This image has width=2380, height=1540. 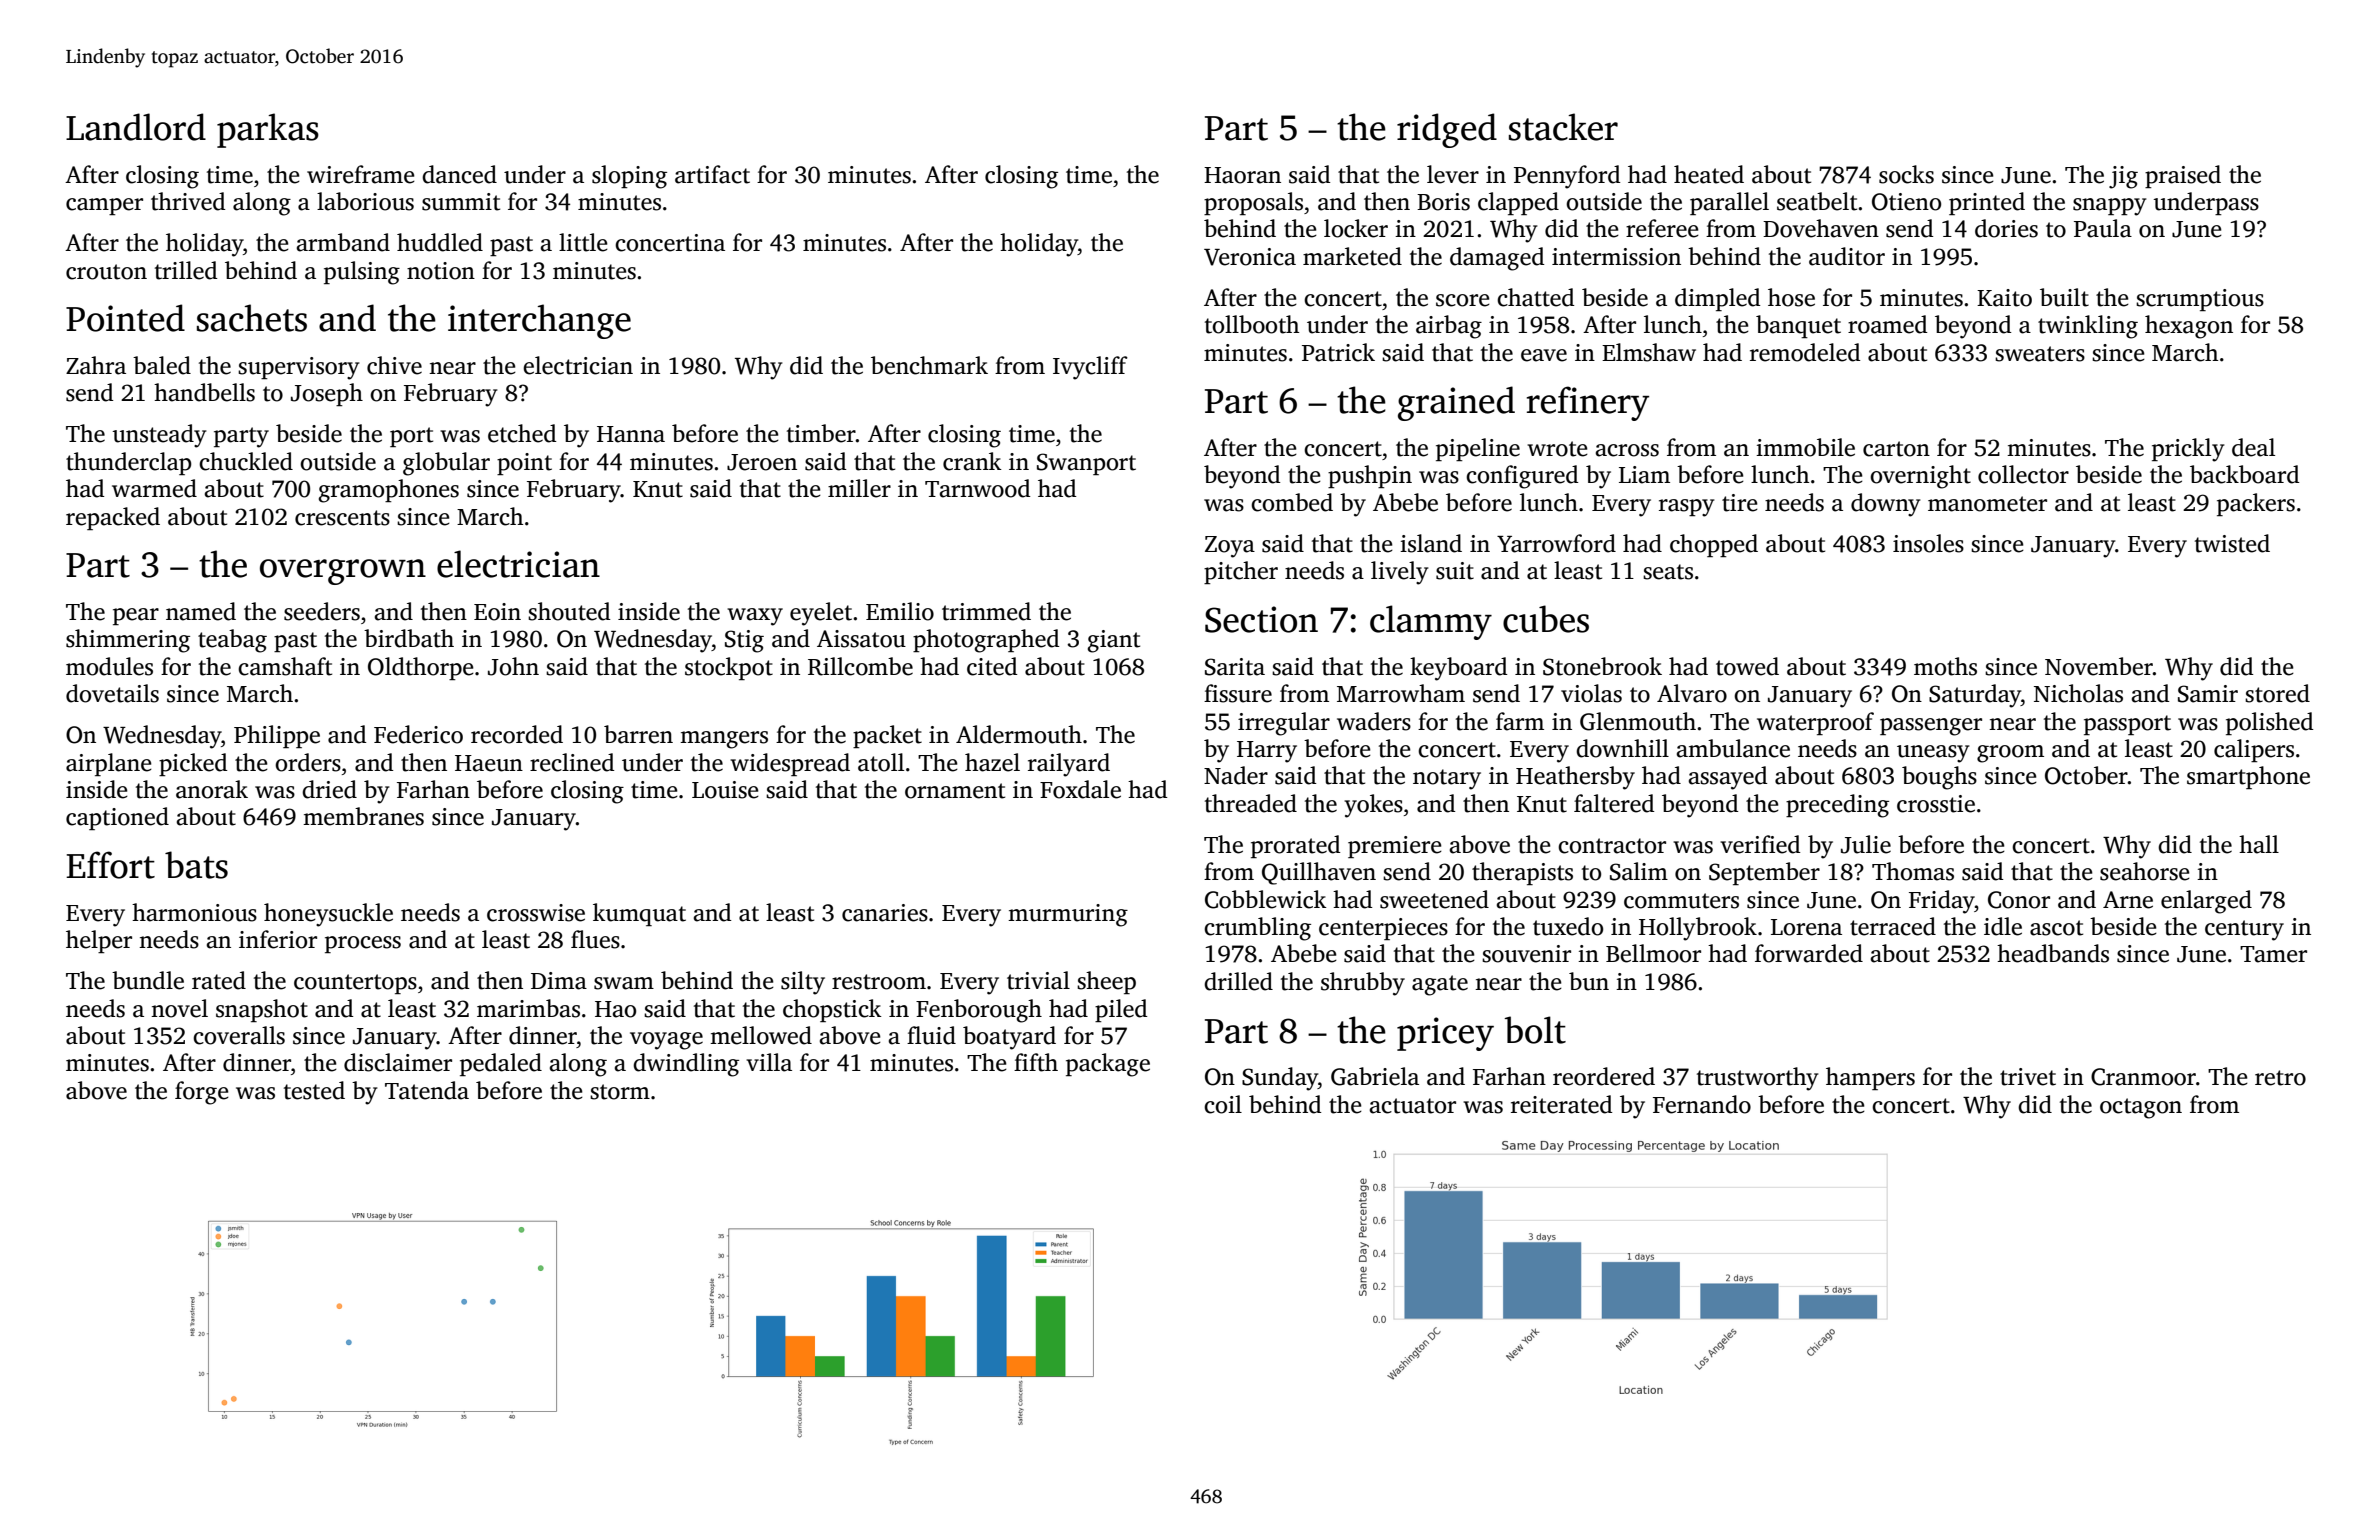 What do you see at coordinates (755, 617) in the image?
I see `waxy` at bounding box center [755, 617].
